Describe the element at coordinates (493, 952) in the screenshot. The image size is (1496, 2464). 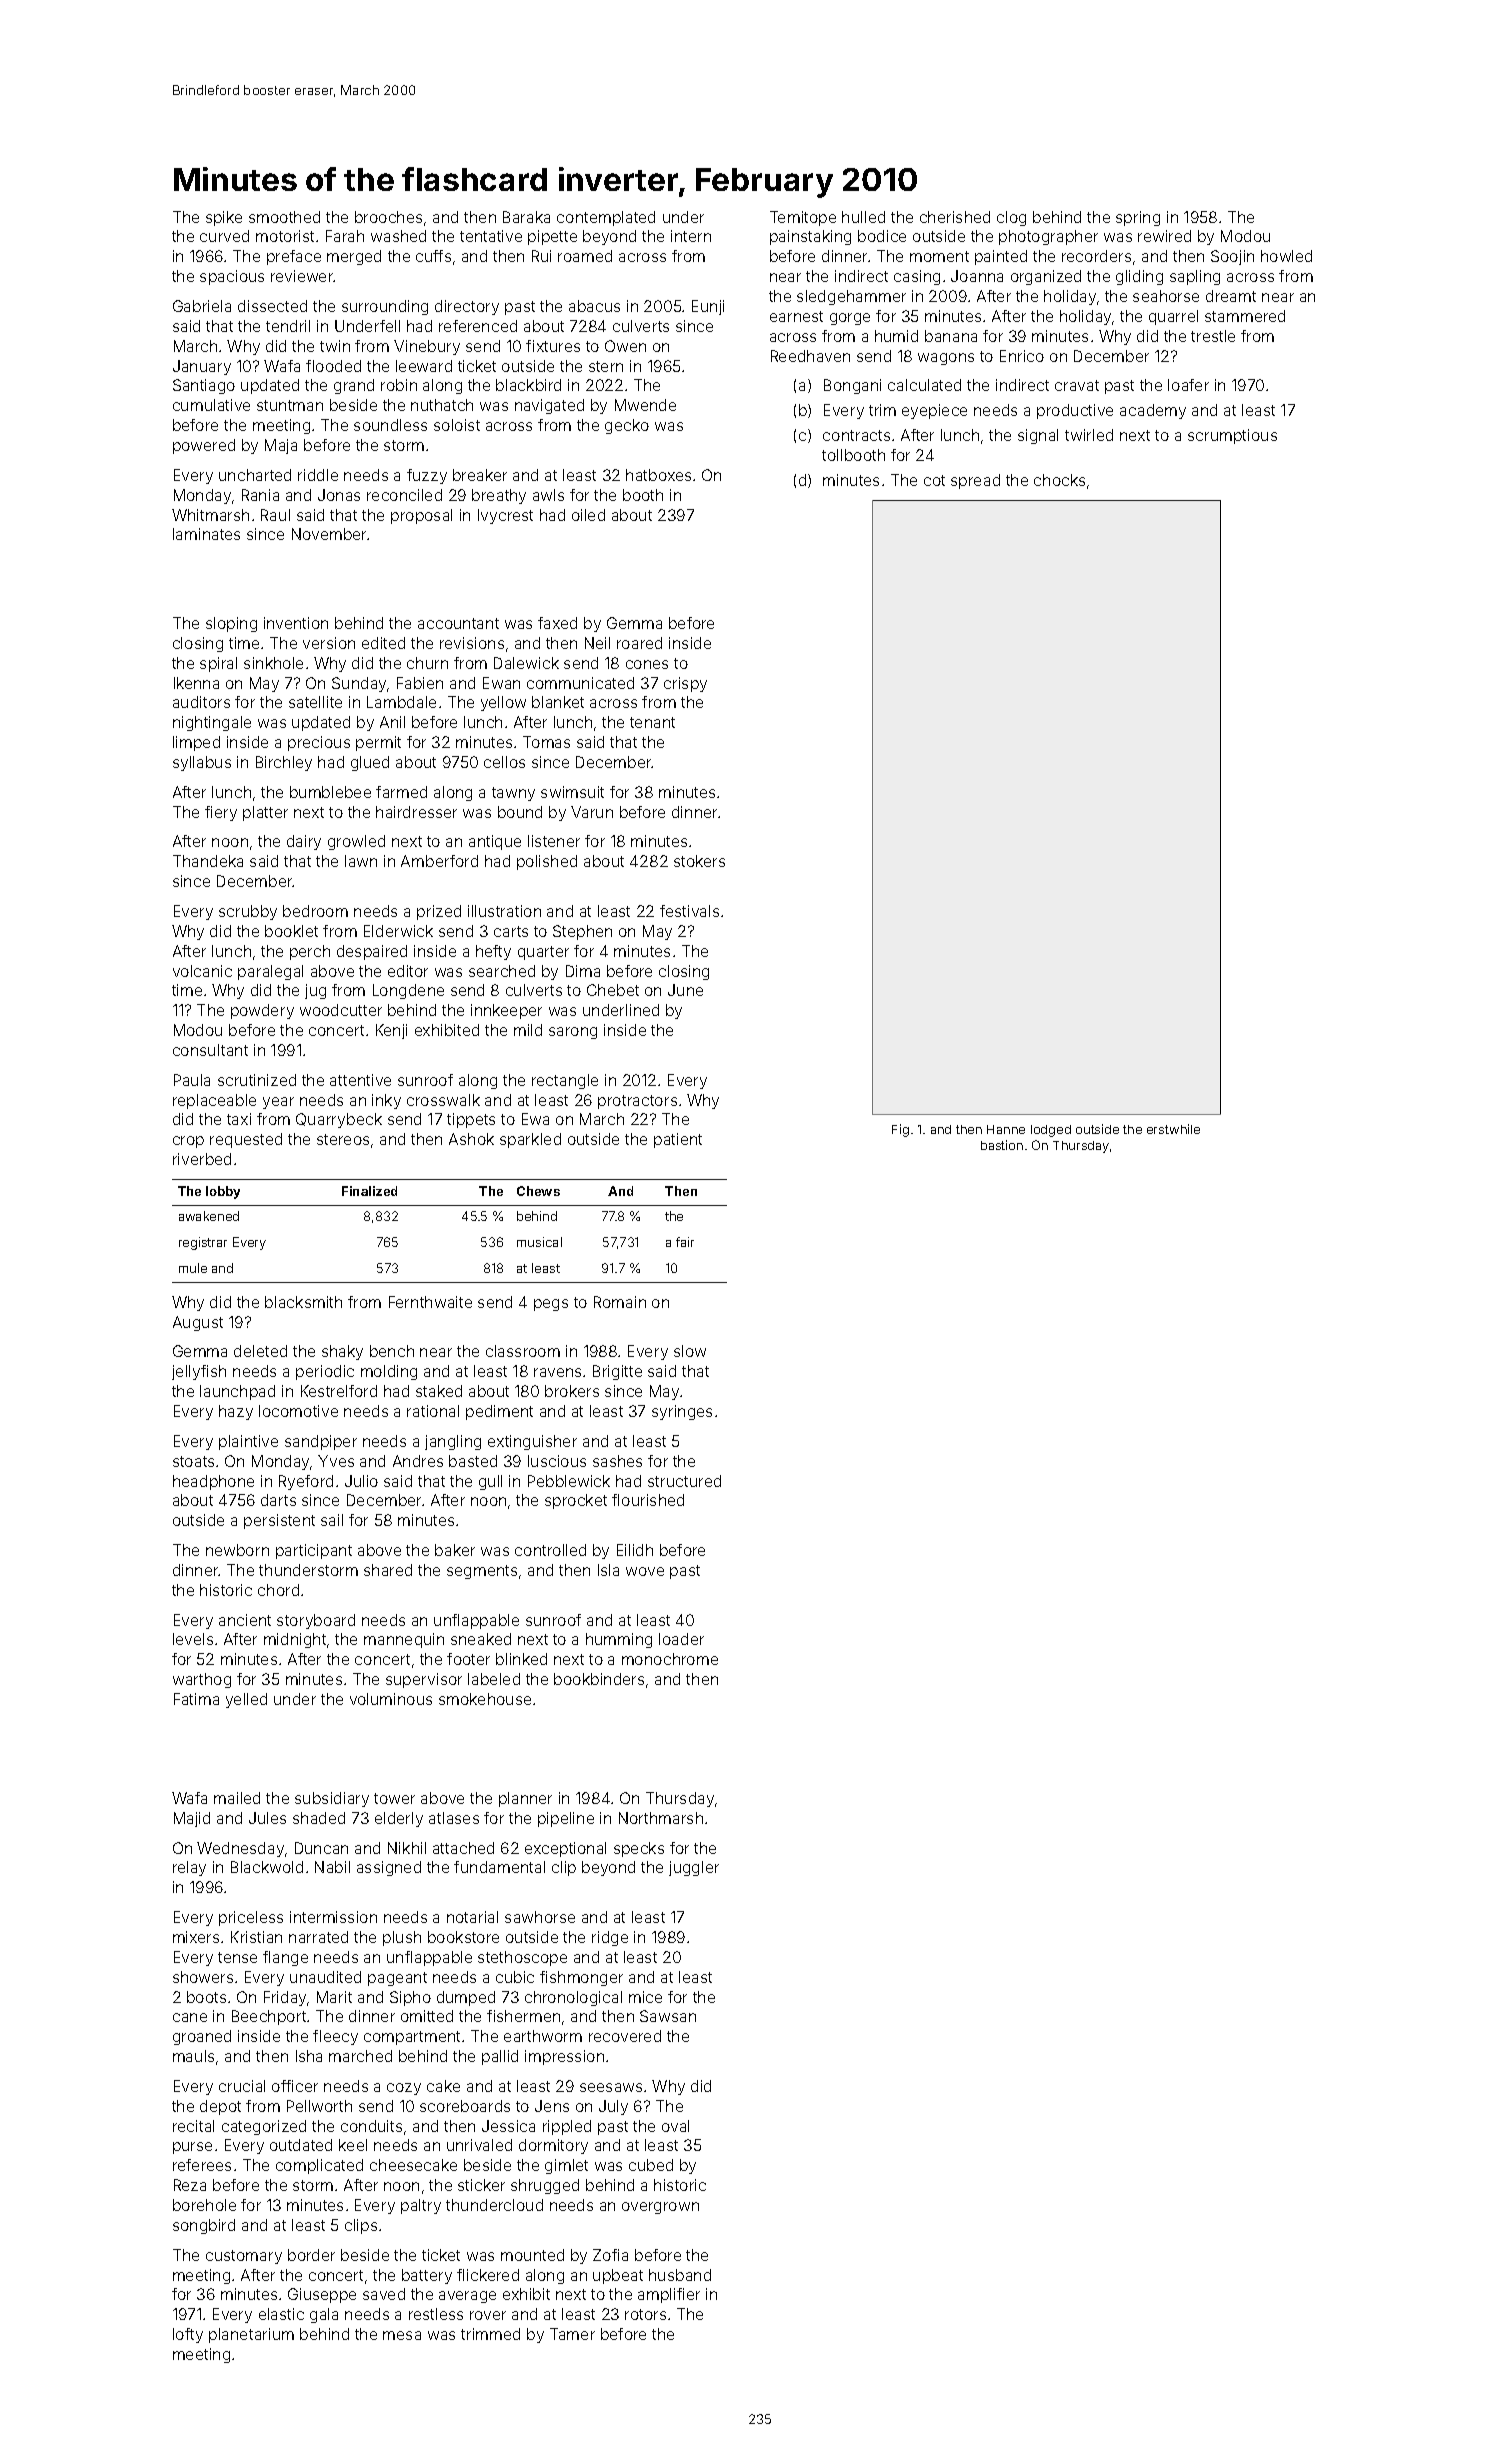
I see `hefty` at that location.
